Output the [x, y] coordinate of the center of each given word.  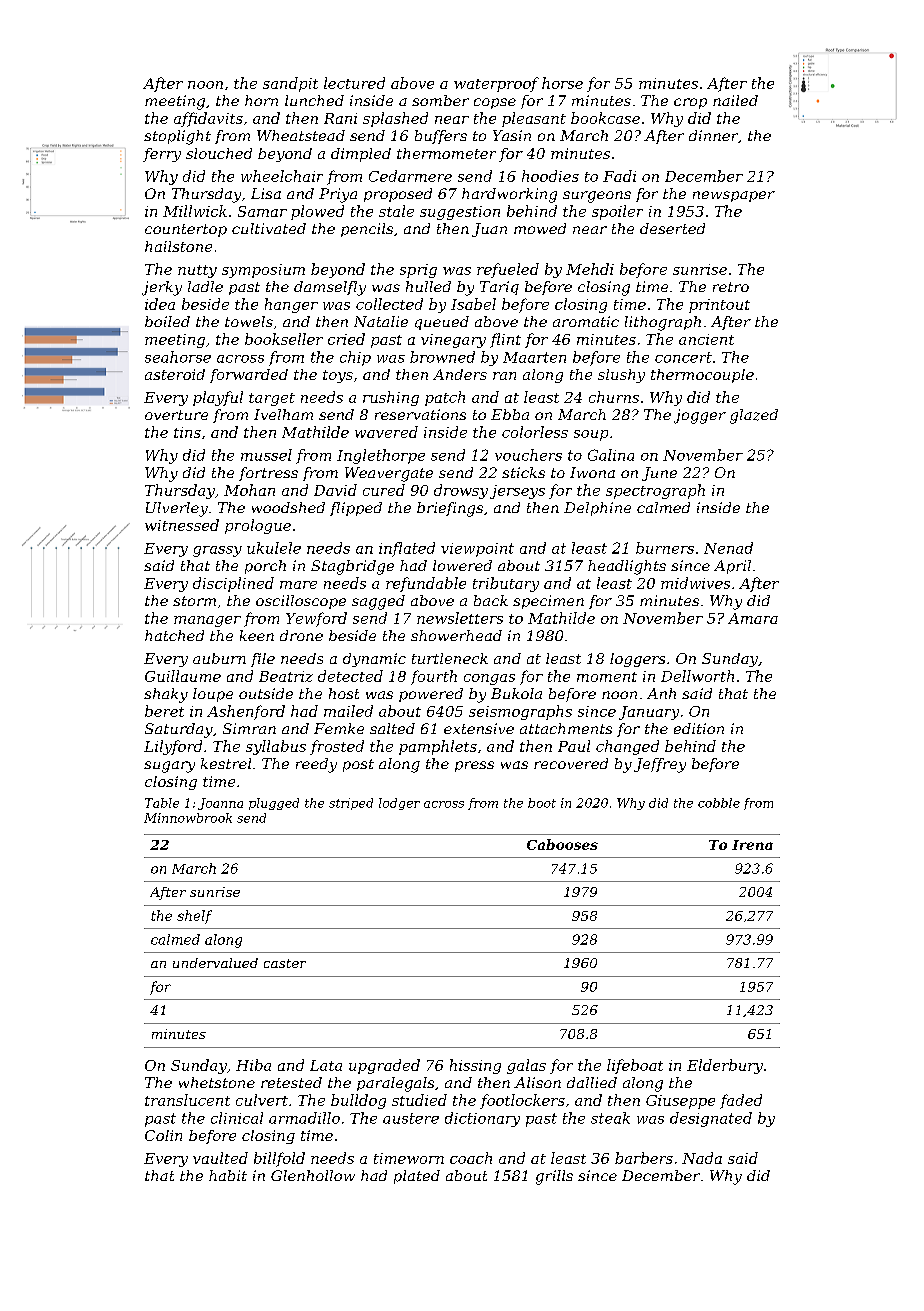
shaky [166, 695]
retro [731, 287]
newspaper [734, 196]
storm [194, 601]
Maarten [534, 357]
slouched [219, 153]
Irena [752, 845]
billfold [279, 1159]
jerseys [517, 492]
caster [285, 963]
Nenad [728, 548]
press [474, 766]
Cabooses [562, 844]
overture [176, 415]
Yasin [512, 135]
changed [627, 747]
